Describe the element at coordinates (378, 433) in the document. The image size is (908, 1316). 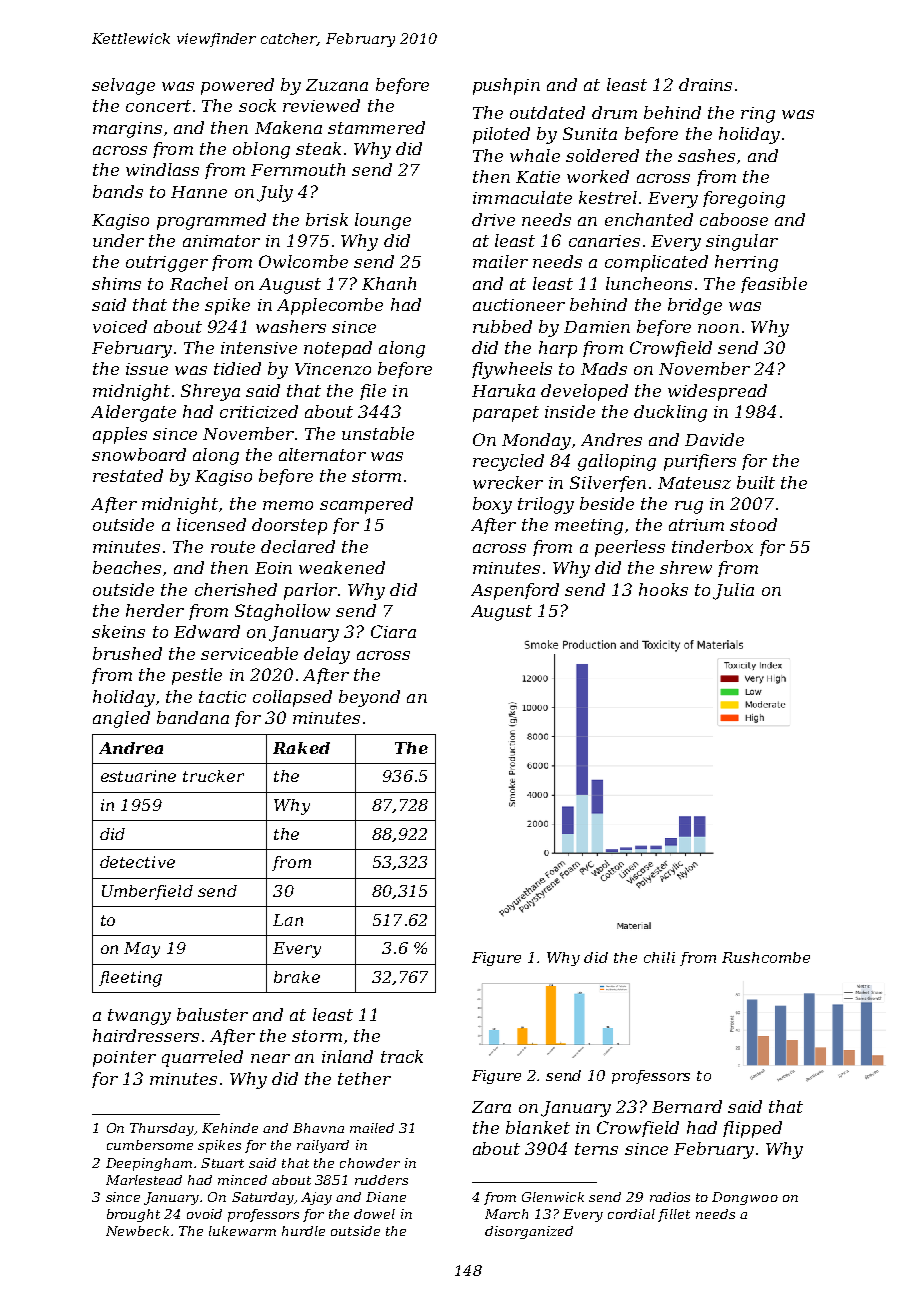
I see `unstable` at that location.
